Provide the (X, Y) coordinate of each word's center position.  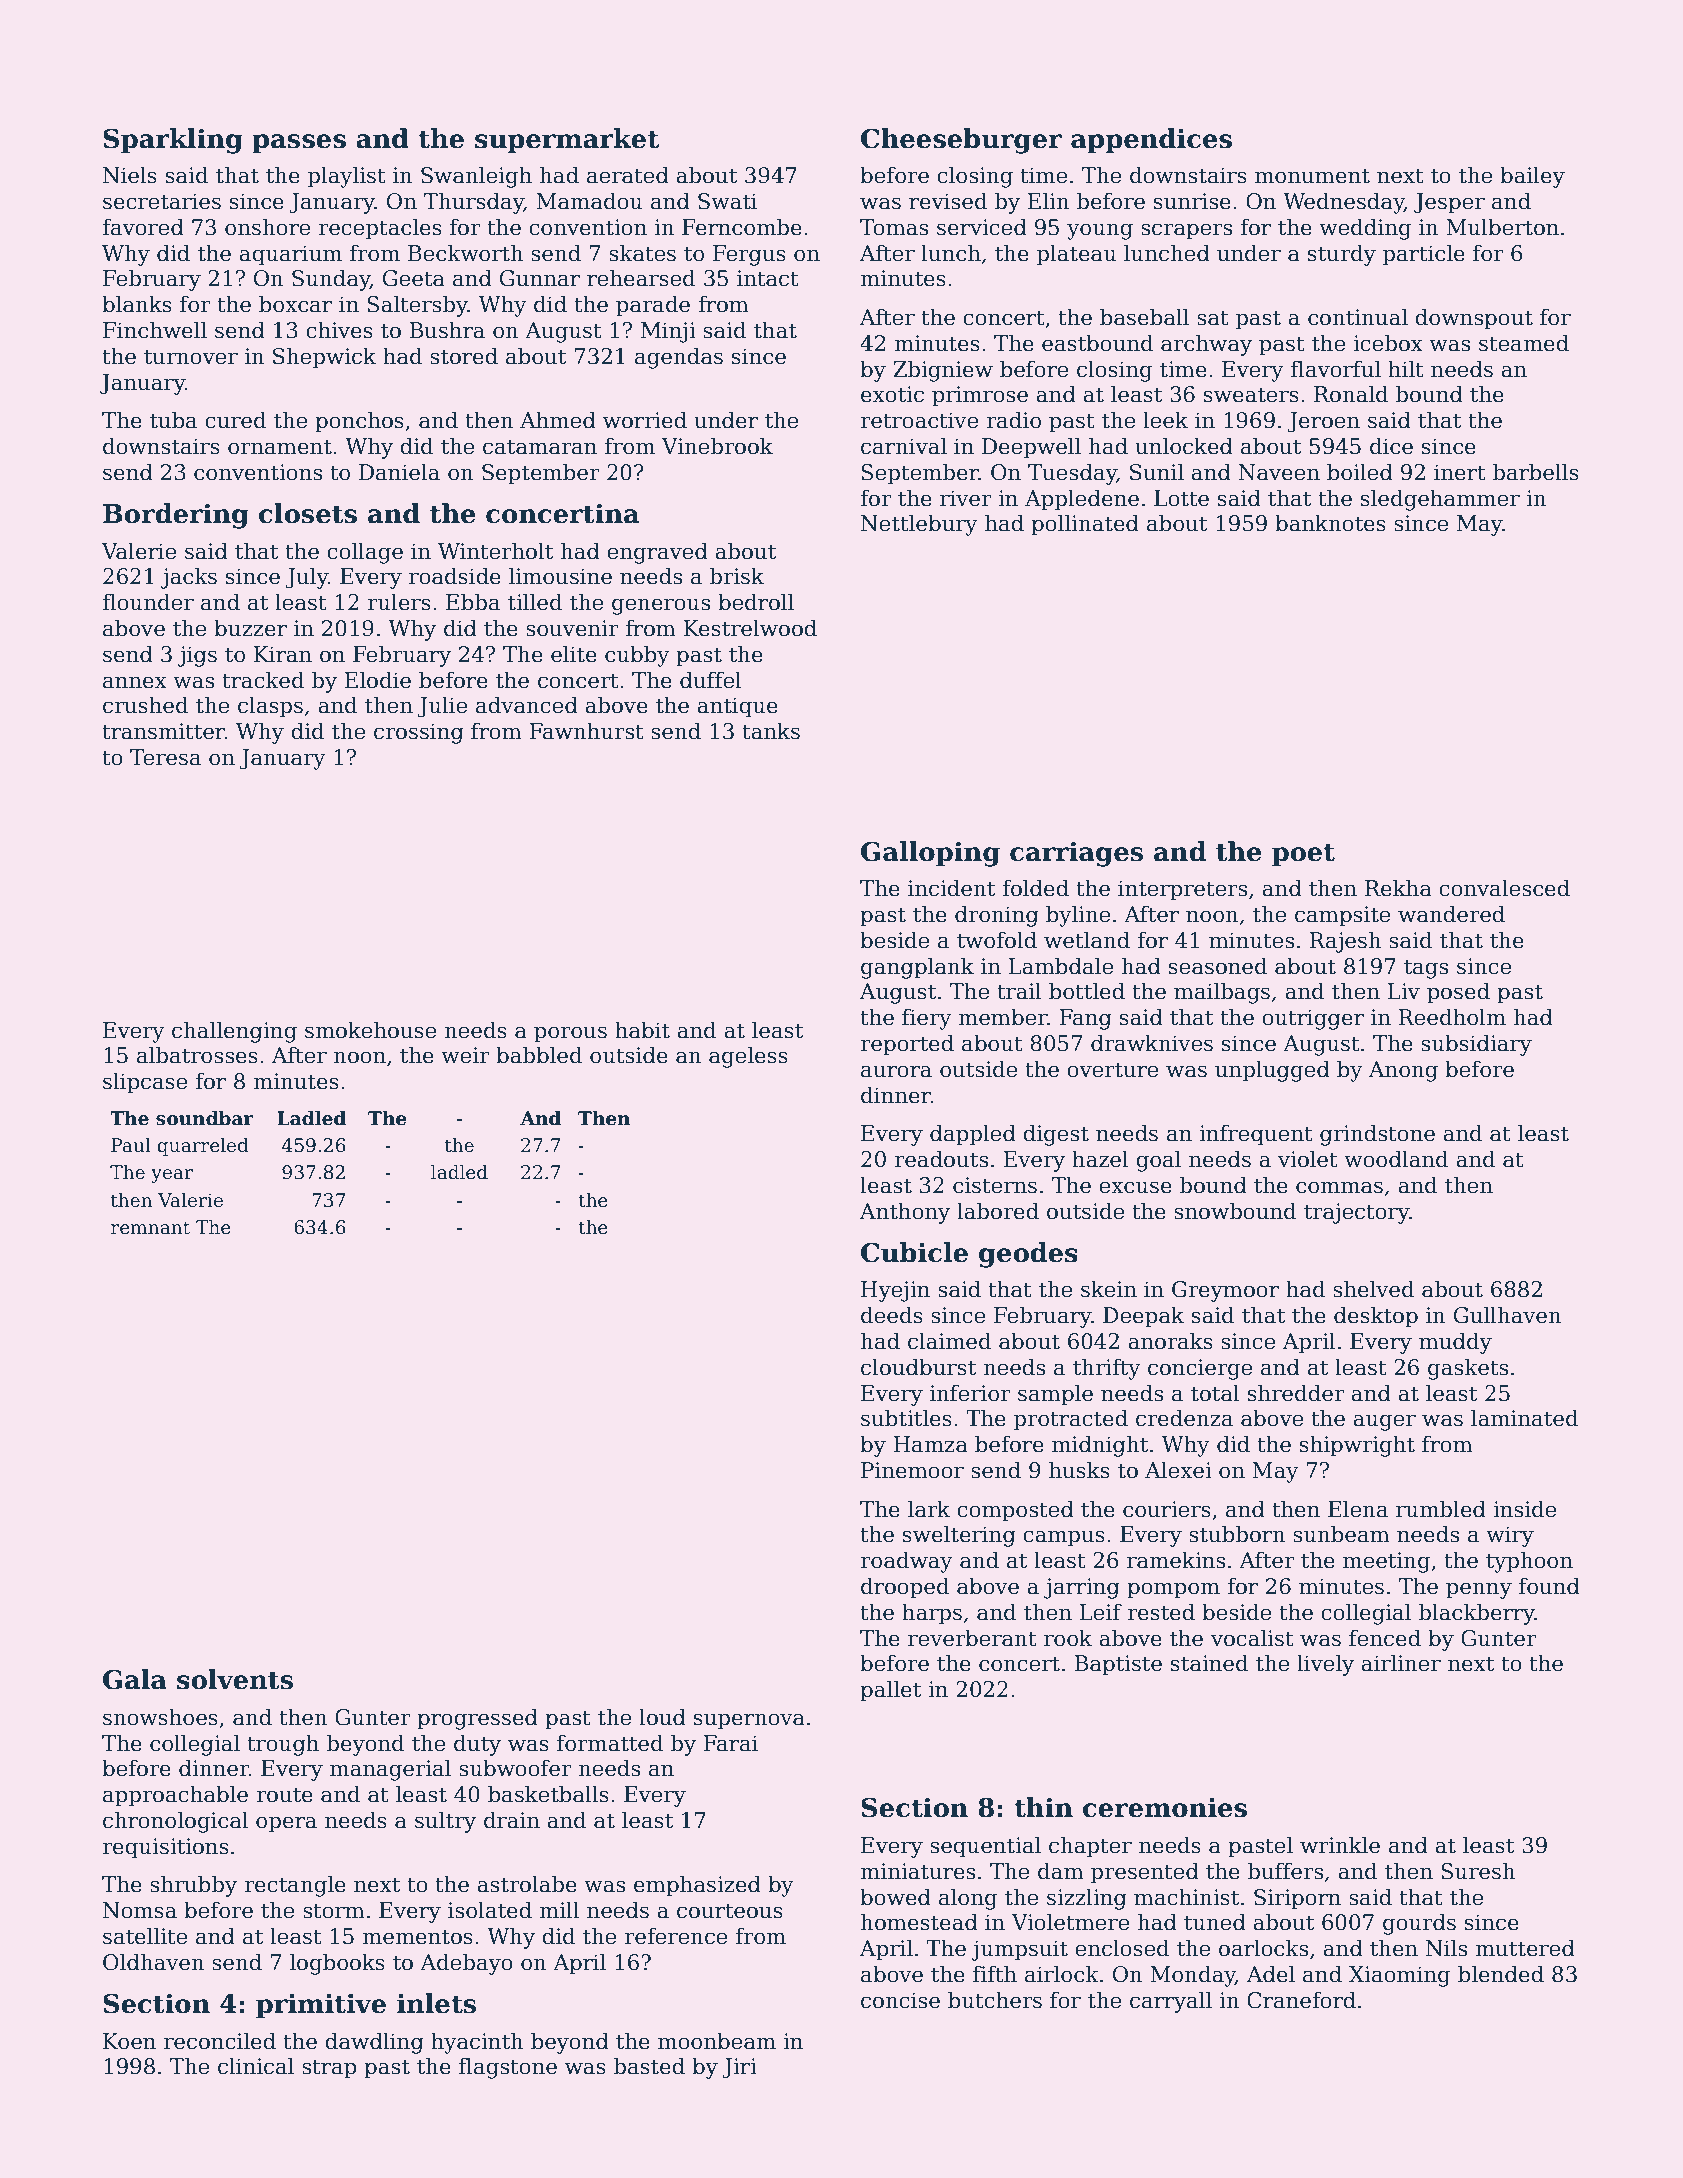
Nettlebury (919, 525)
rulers (399, 602)
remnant (150, 1228)
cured (235, 420)
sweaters (1251, 395)
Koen (129, 2041)
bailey (1532, 177)
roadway (906, 1562)
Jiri (739, 2068)
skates (642, 253)
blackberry (1477, 1614)
